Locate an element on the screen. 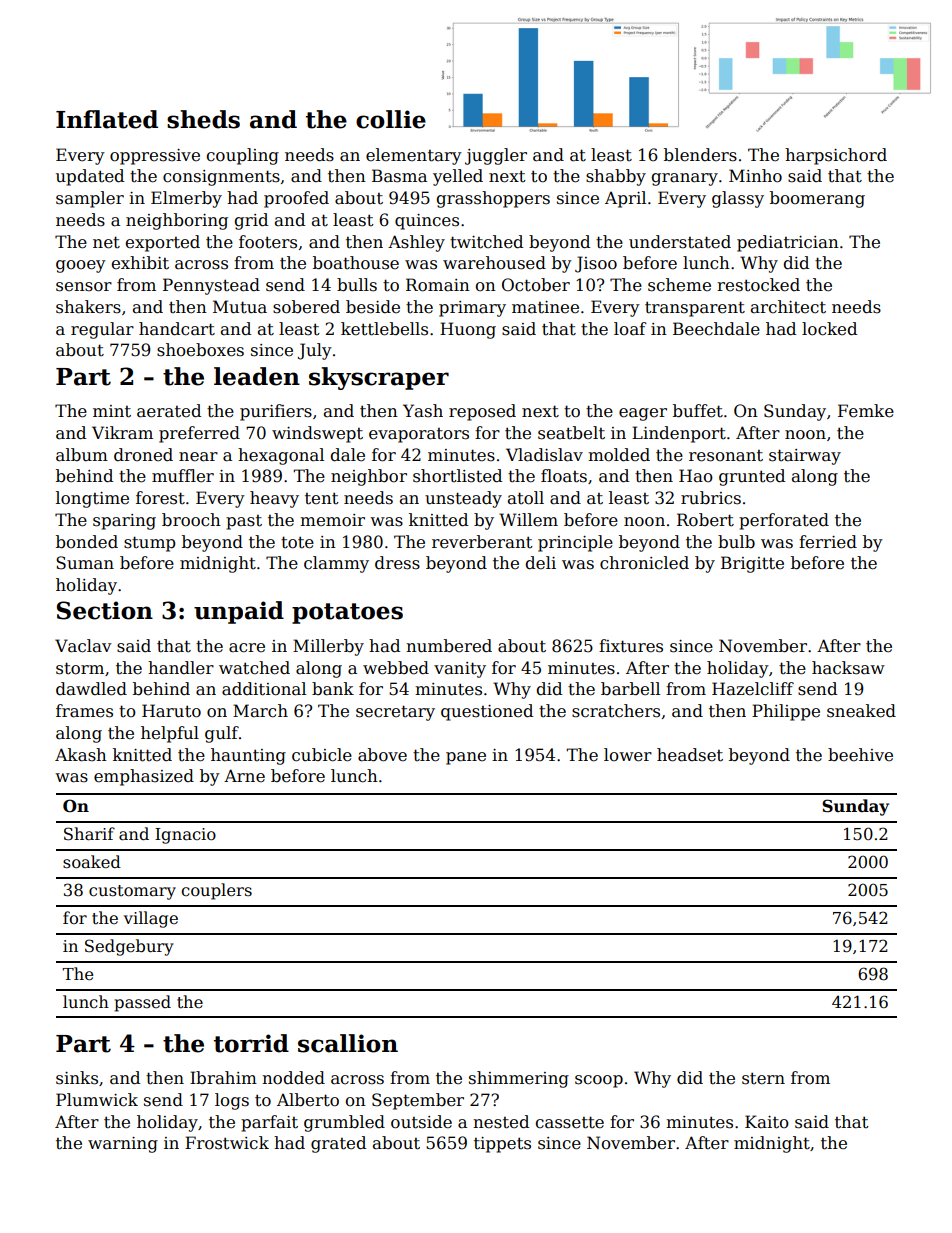 The width and height of the screenshot is (952, 1233). Lindenport is located at coordinates (679, 434).
